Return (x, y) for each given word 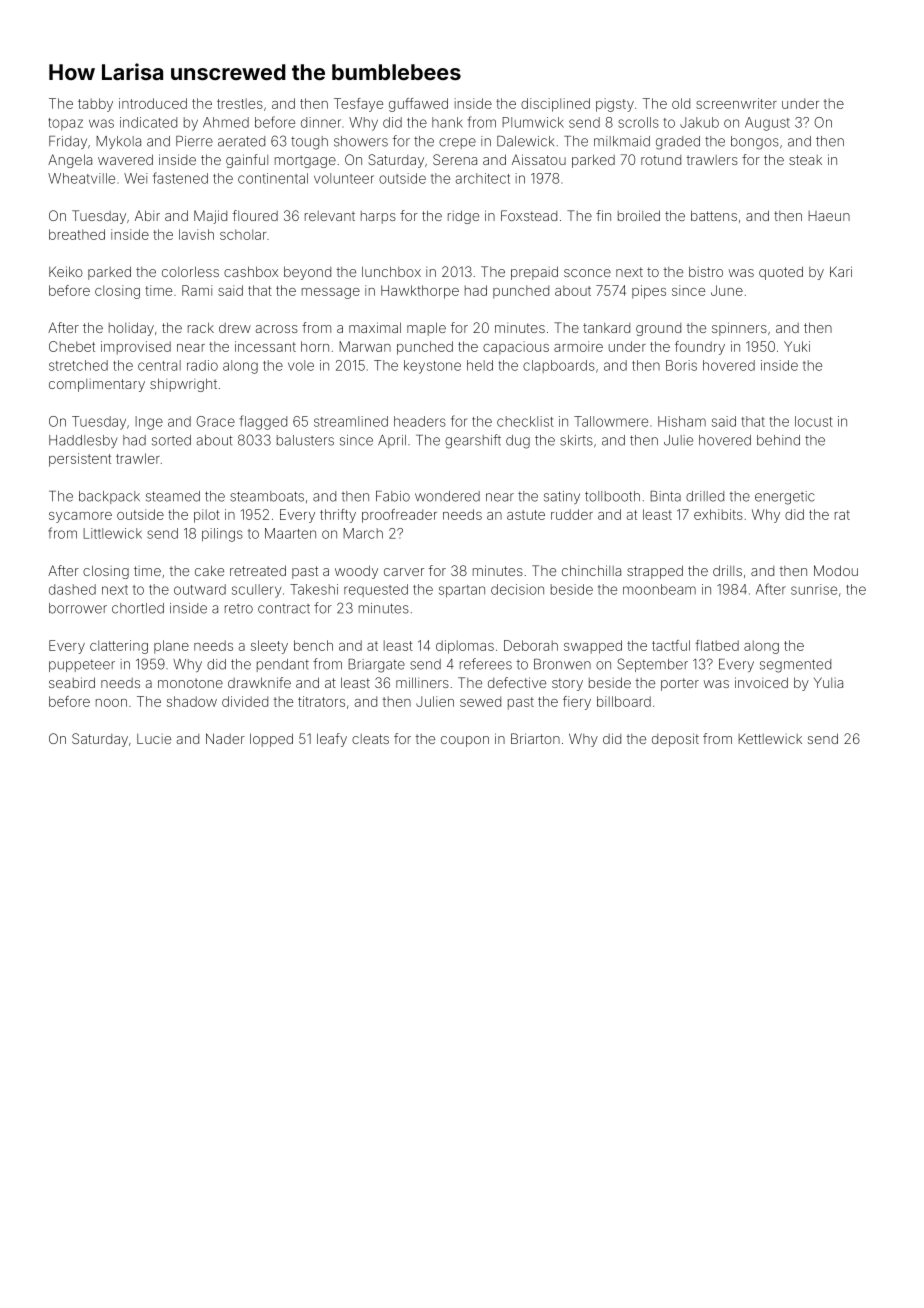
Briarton (535, 738)
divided (245, 701)
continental (273, 178)
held (480, 365)
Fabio (393, 496)
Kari (841, 271)
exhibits (718, 514)
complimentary (97, 385)
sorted (171, 440)
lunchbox (391, 271)
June (727, 290)
